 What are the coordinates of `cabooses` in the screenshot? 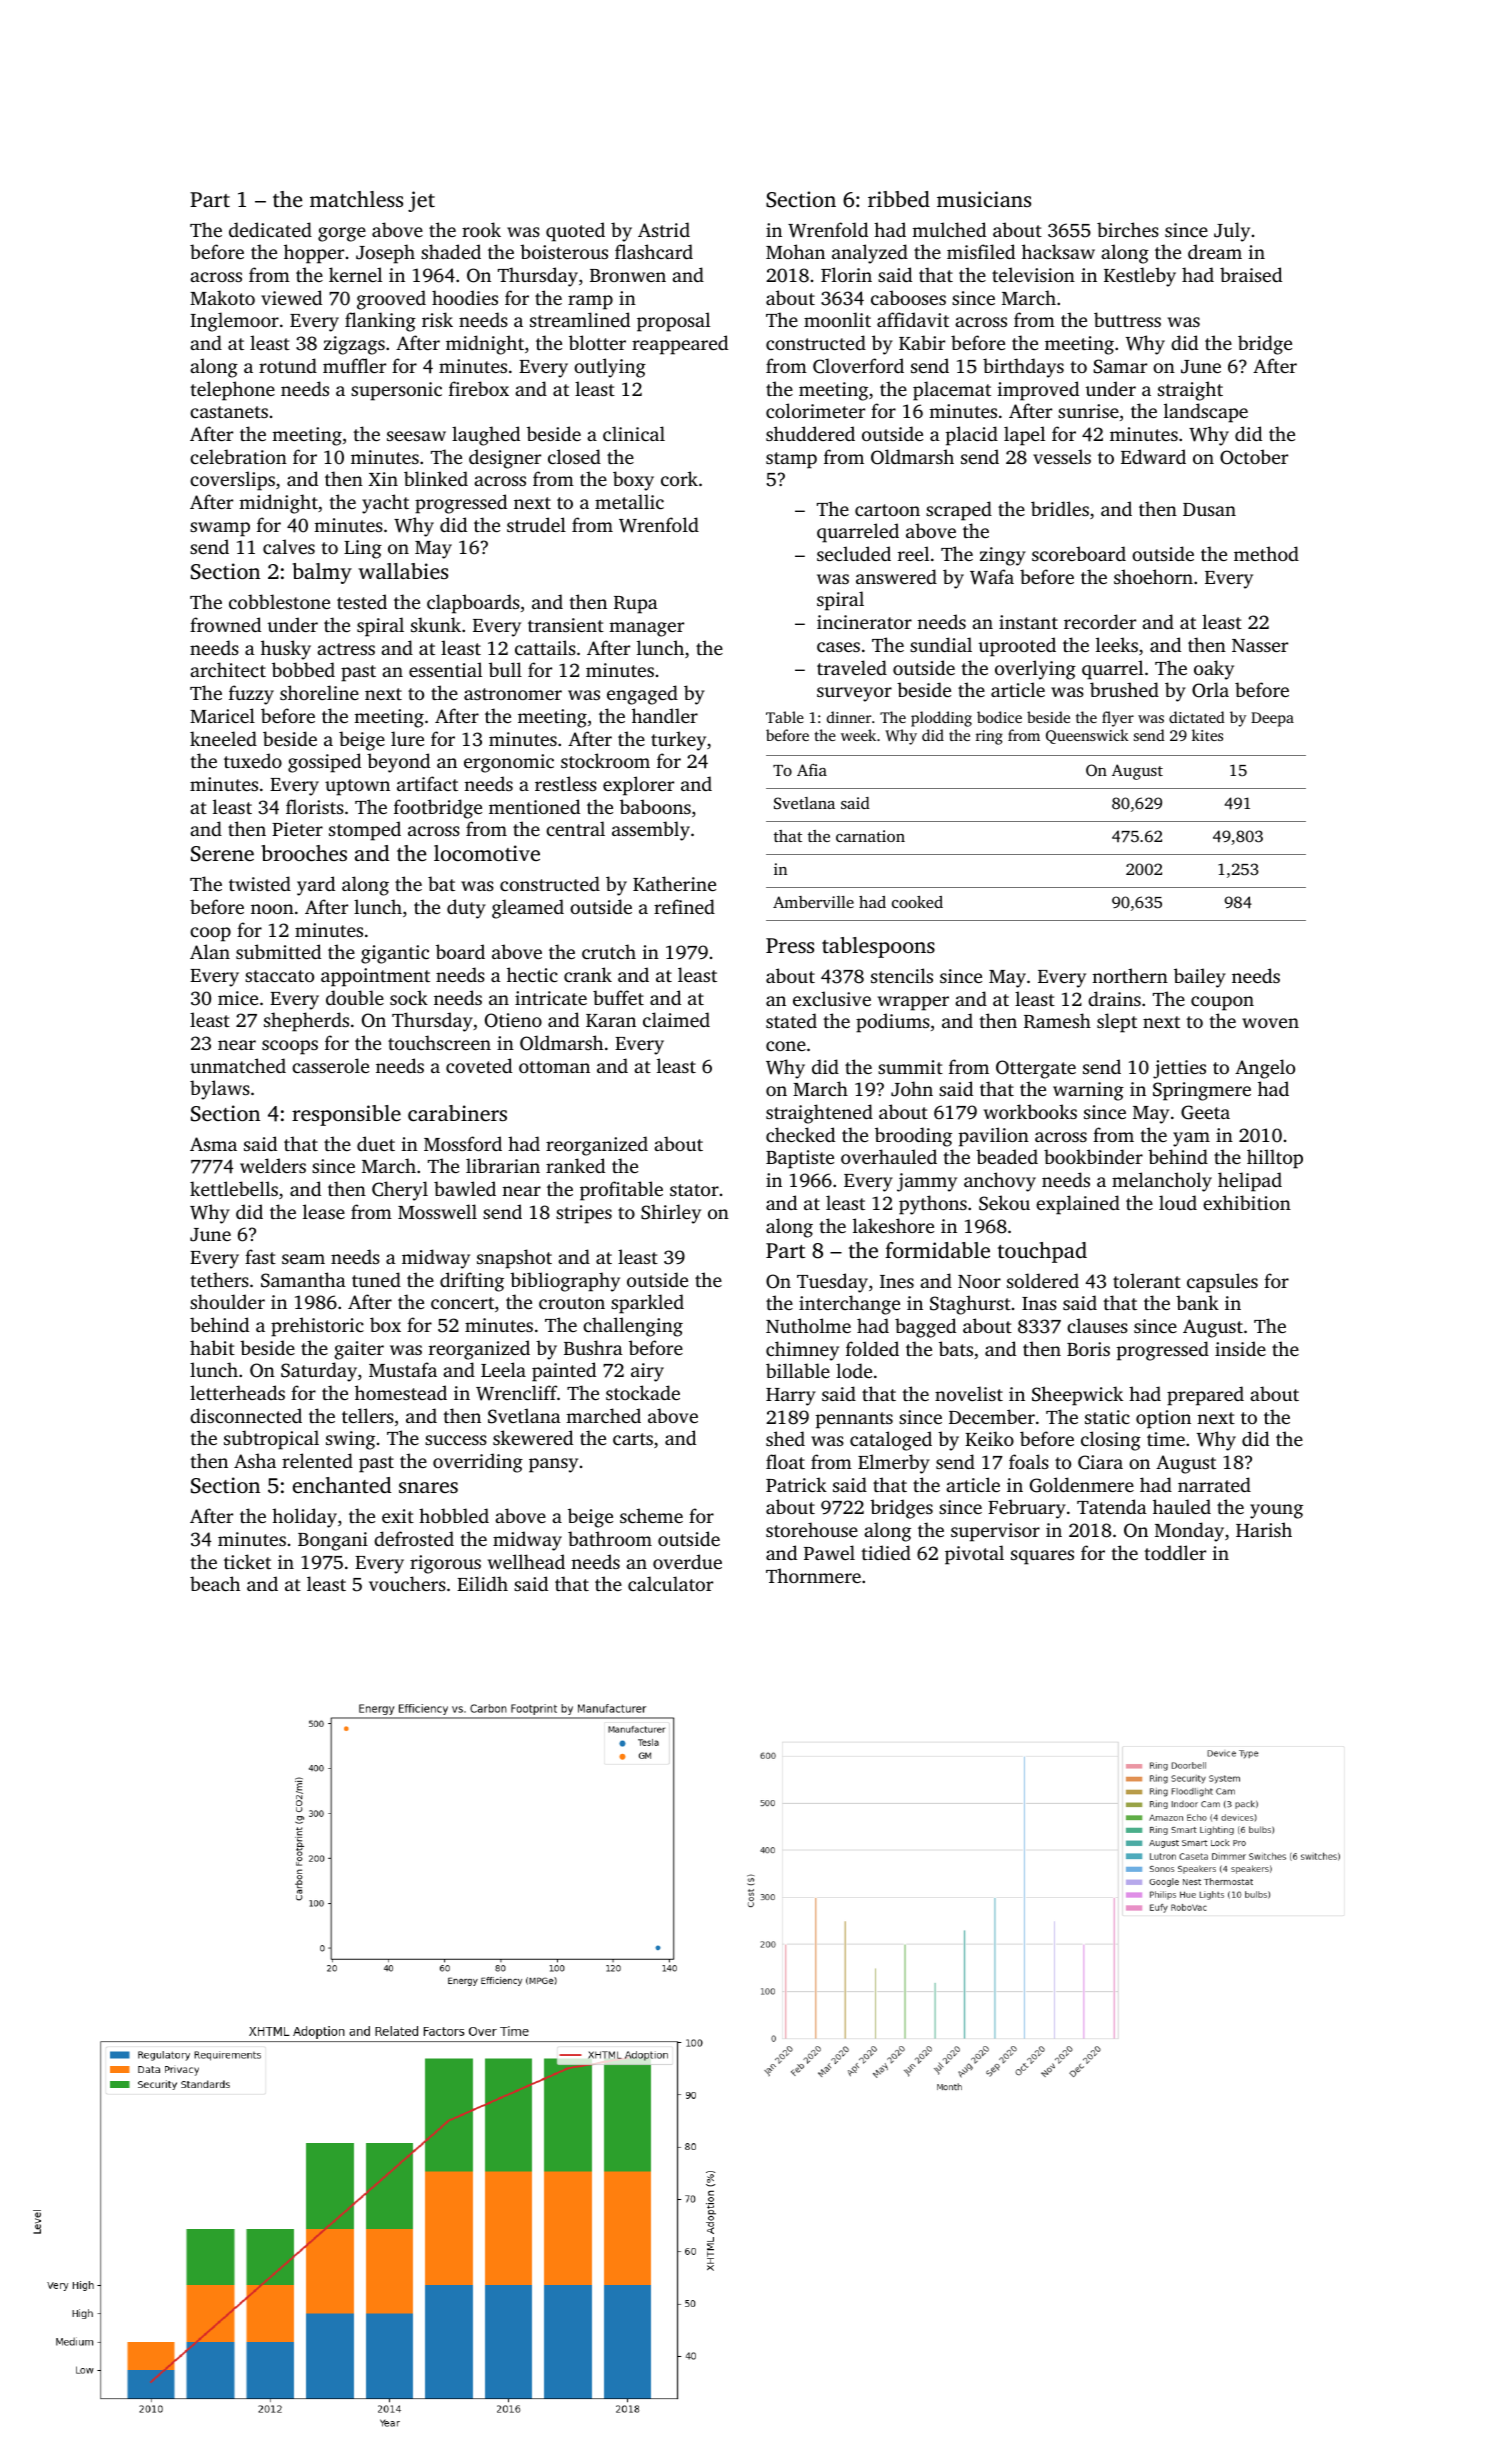 It's located at (908, 297).
